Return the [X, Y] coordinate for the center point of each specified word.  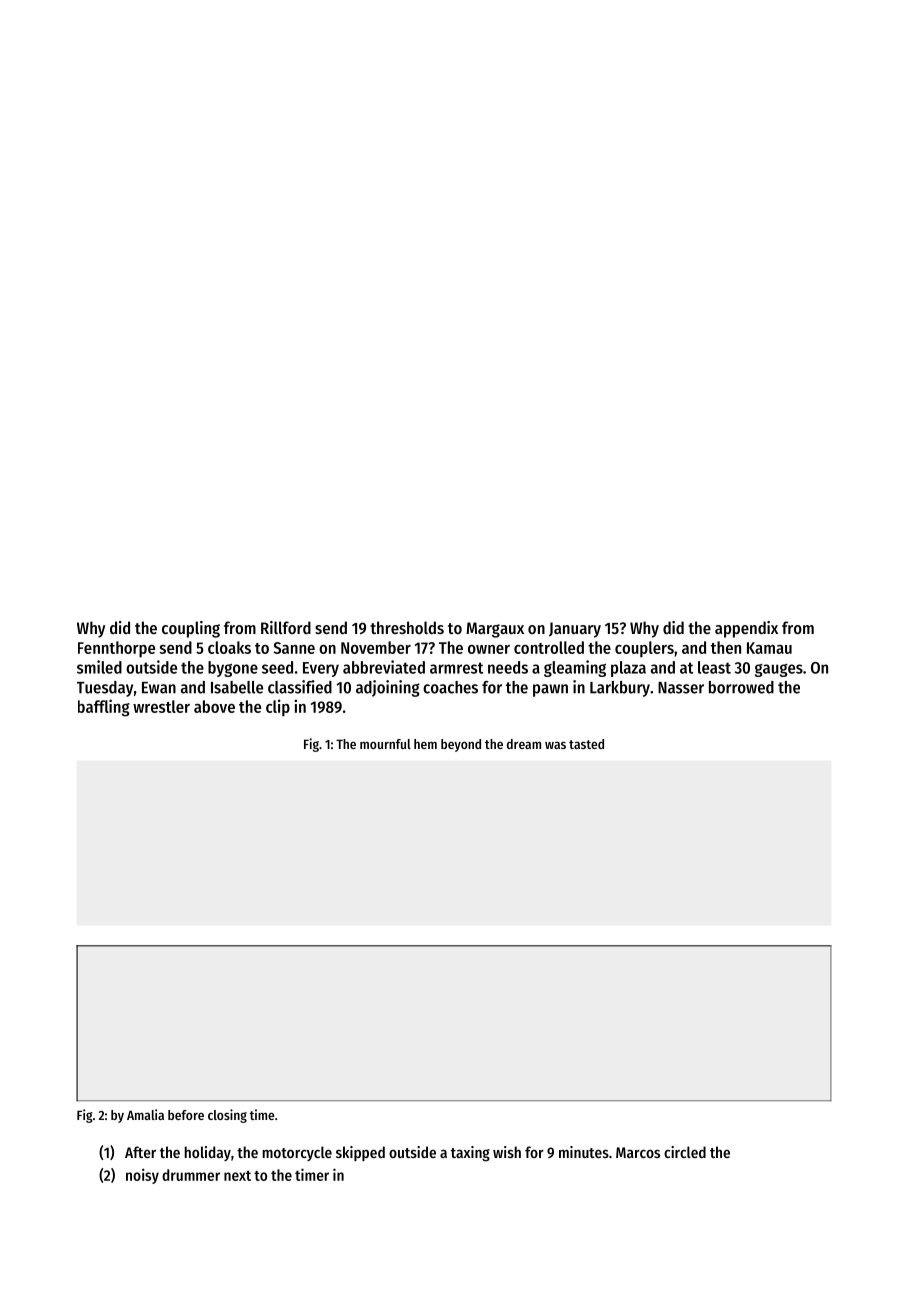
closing [227, 1116]
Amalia [145, 1114]
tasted [586, 744]
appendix [746, 629]
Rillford [286, 627]
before [186, 1115]
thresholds [407, 627]
